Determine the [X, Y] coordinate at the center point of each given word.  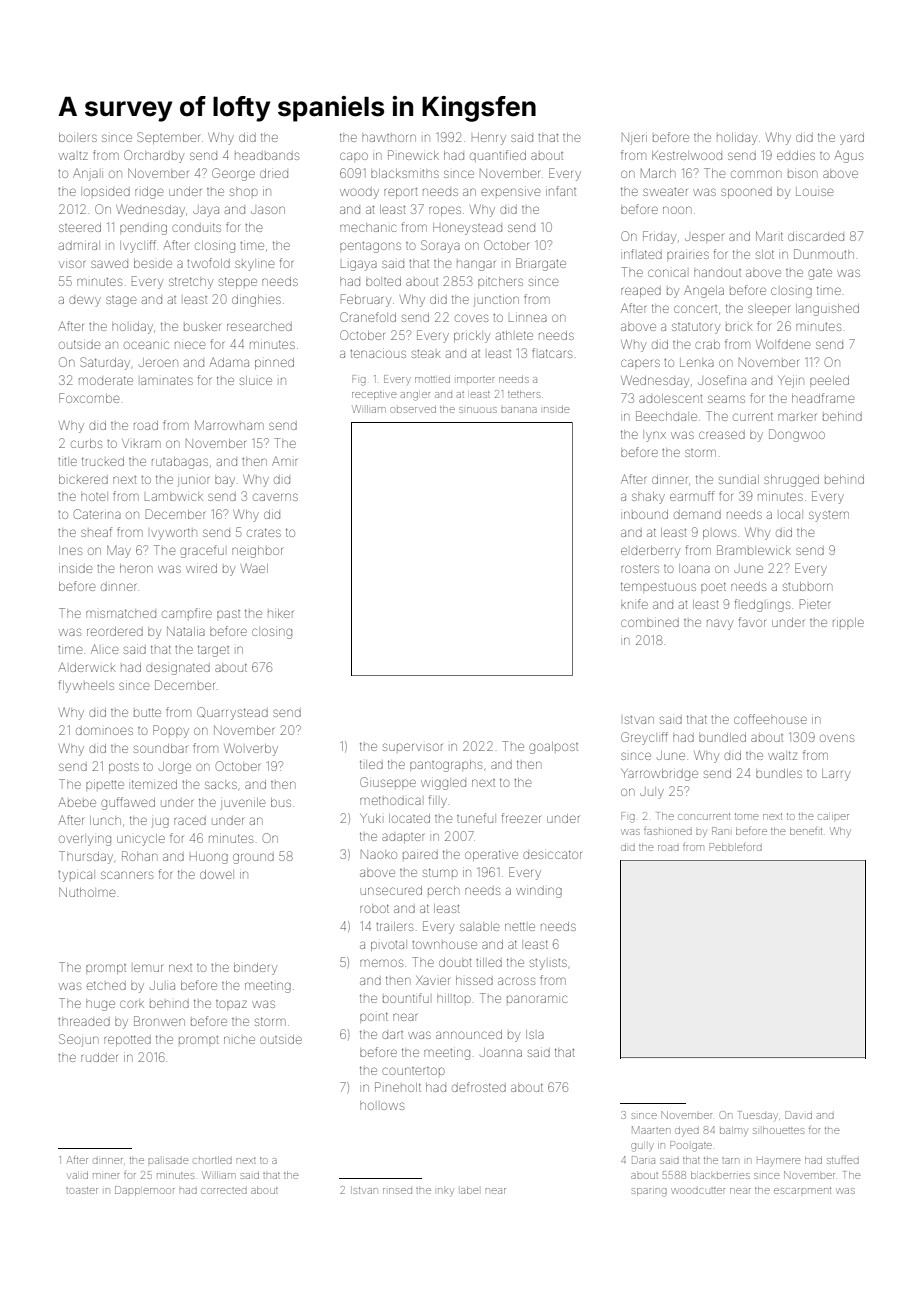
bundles [779, 773]
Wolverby [251, 749]
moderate [106, 380]
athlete [514, 335]
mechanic [368, 228]
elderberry [650, 552]
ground [253, 858]
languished [827, 310]
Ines [70, 550]
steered [80, 227]
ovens [837, 738]
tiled [371, 764]
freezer [521, 818]
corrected [224, 1191]
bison [802, 174]
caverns [275, 497]
